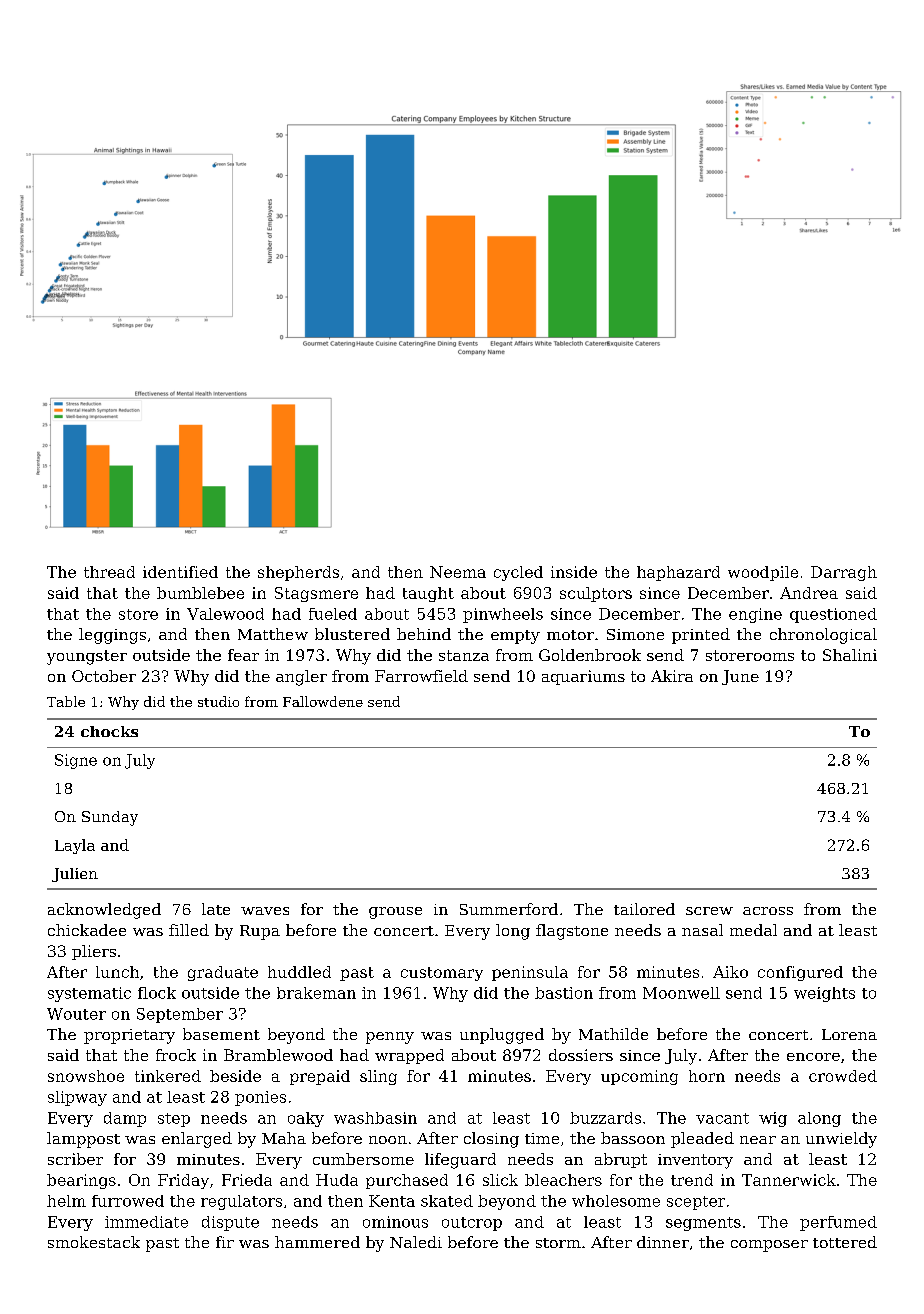 The image size is (924, 1314). Describe the element at coordinates (823, 636) in the page. I see `chronological` at that location.
